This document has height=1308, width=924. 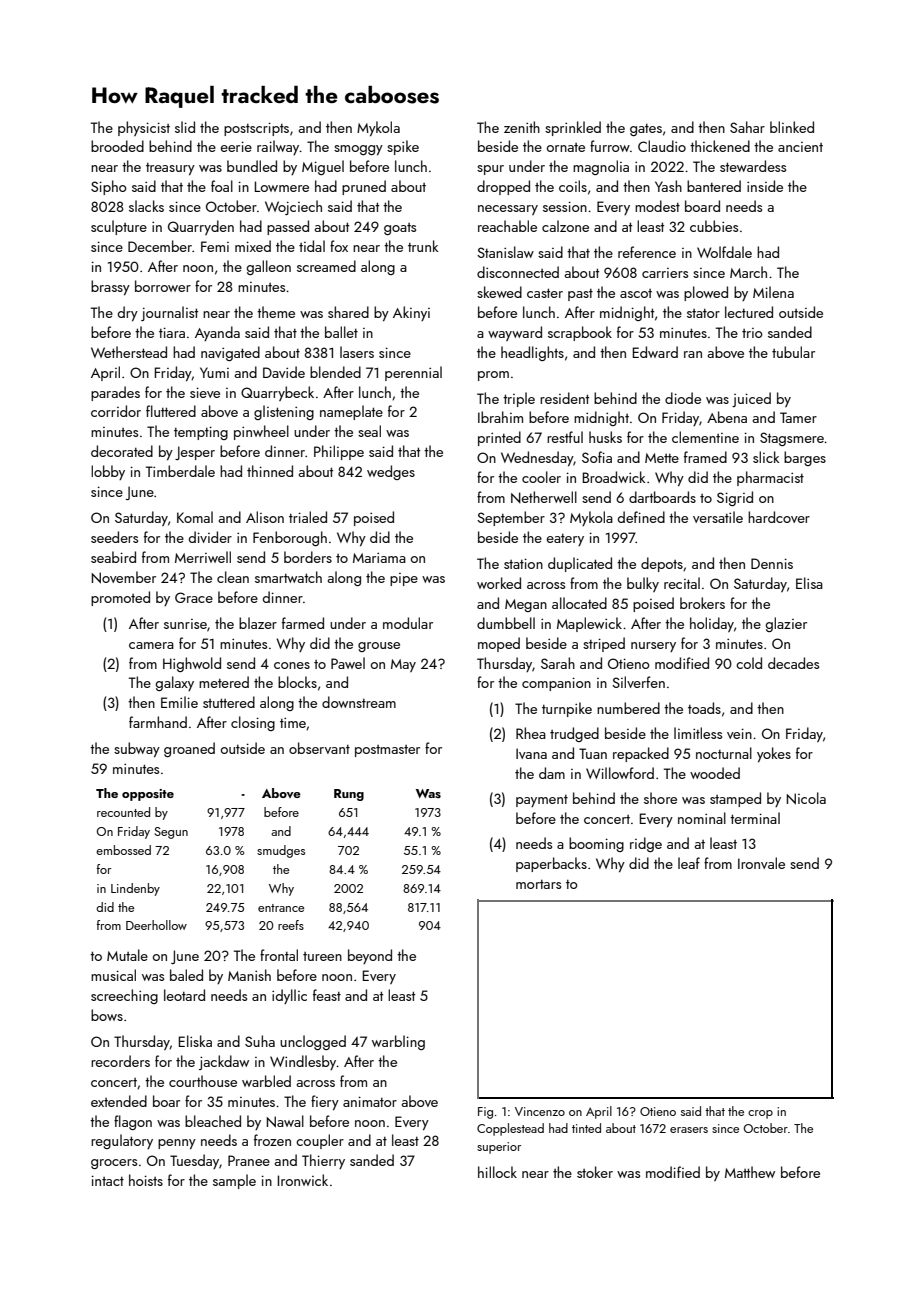 What do you see at coordinates (119, 227) in the document?
I see `sculpture` at bounding box center [119, 227].
